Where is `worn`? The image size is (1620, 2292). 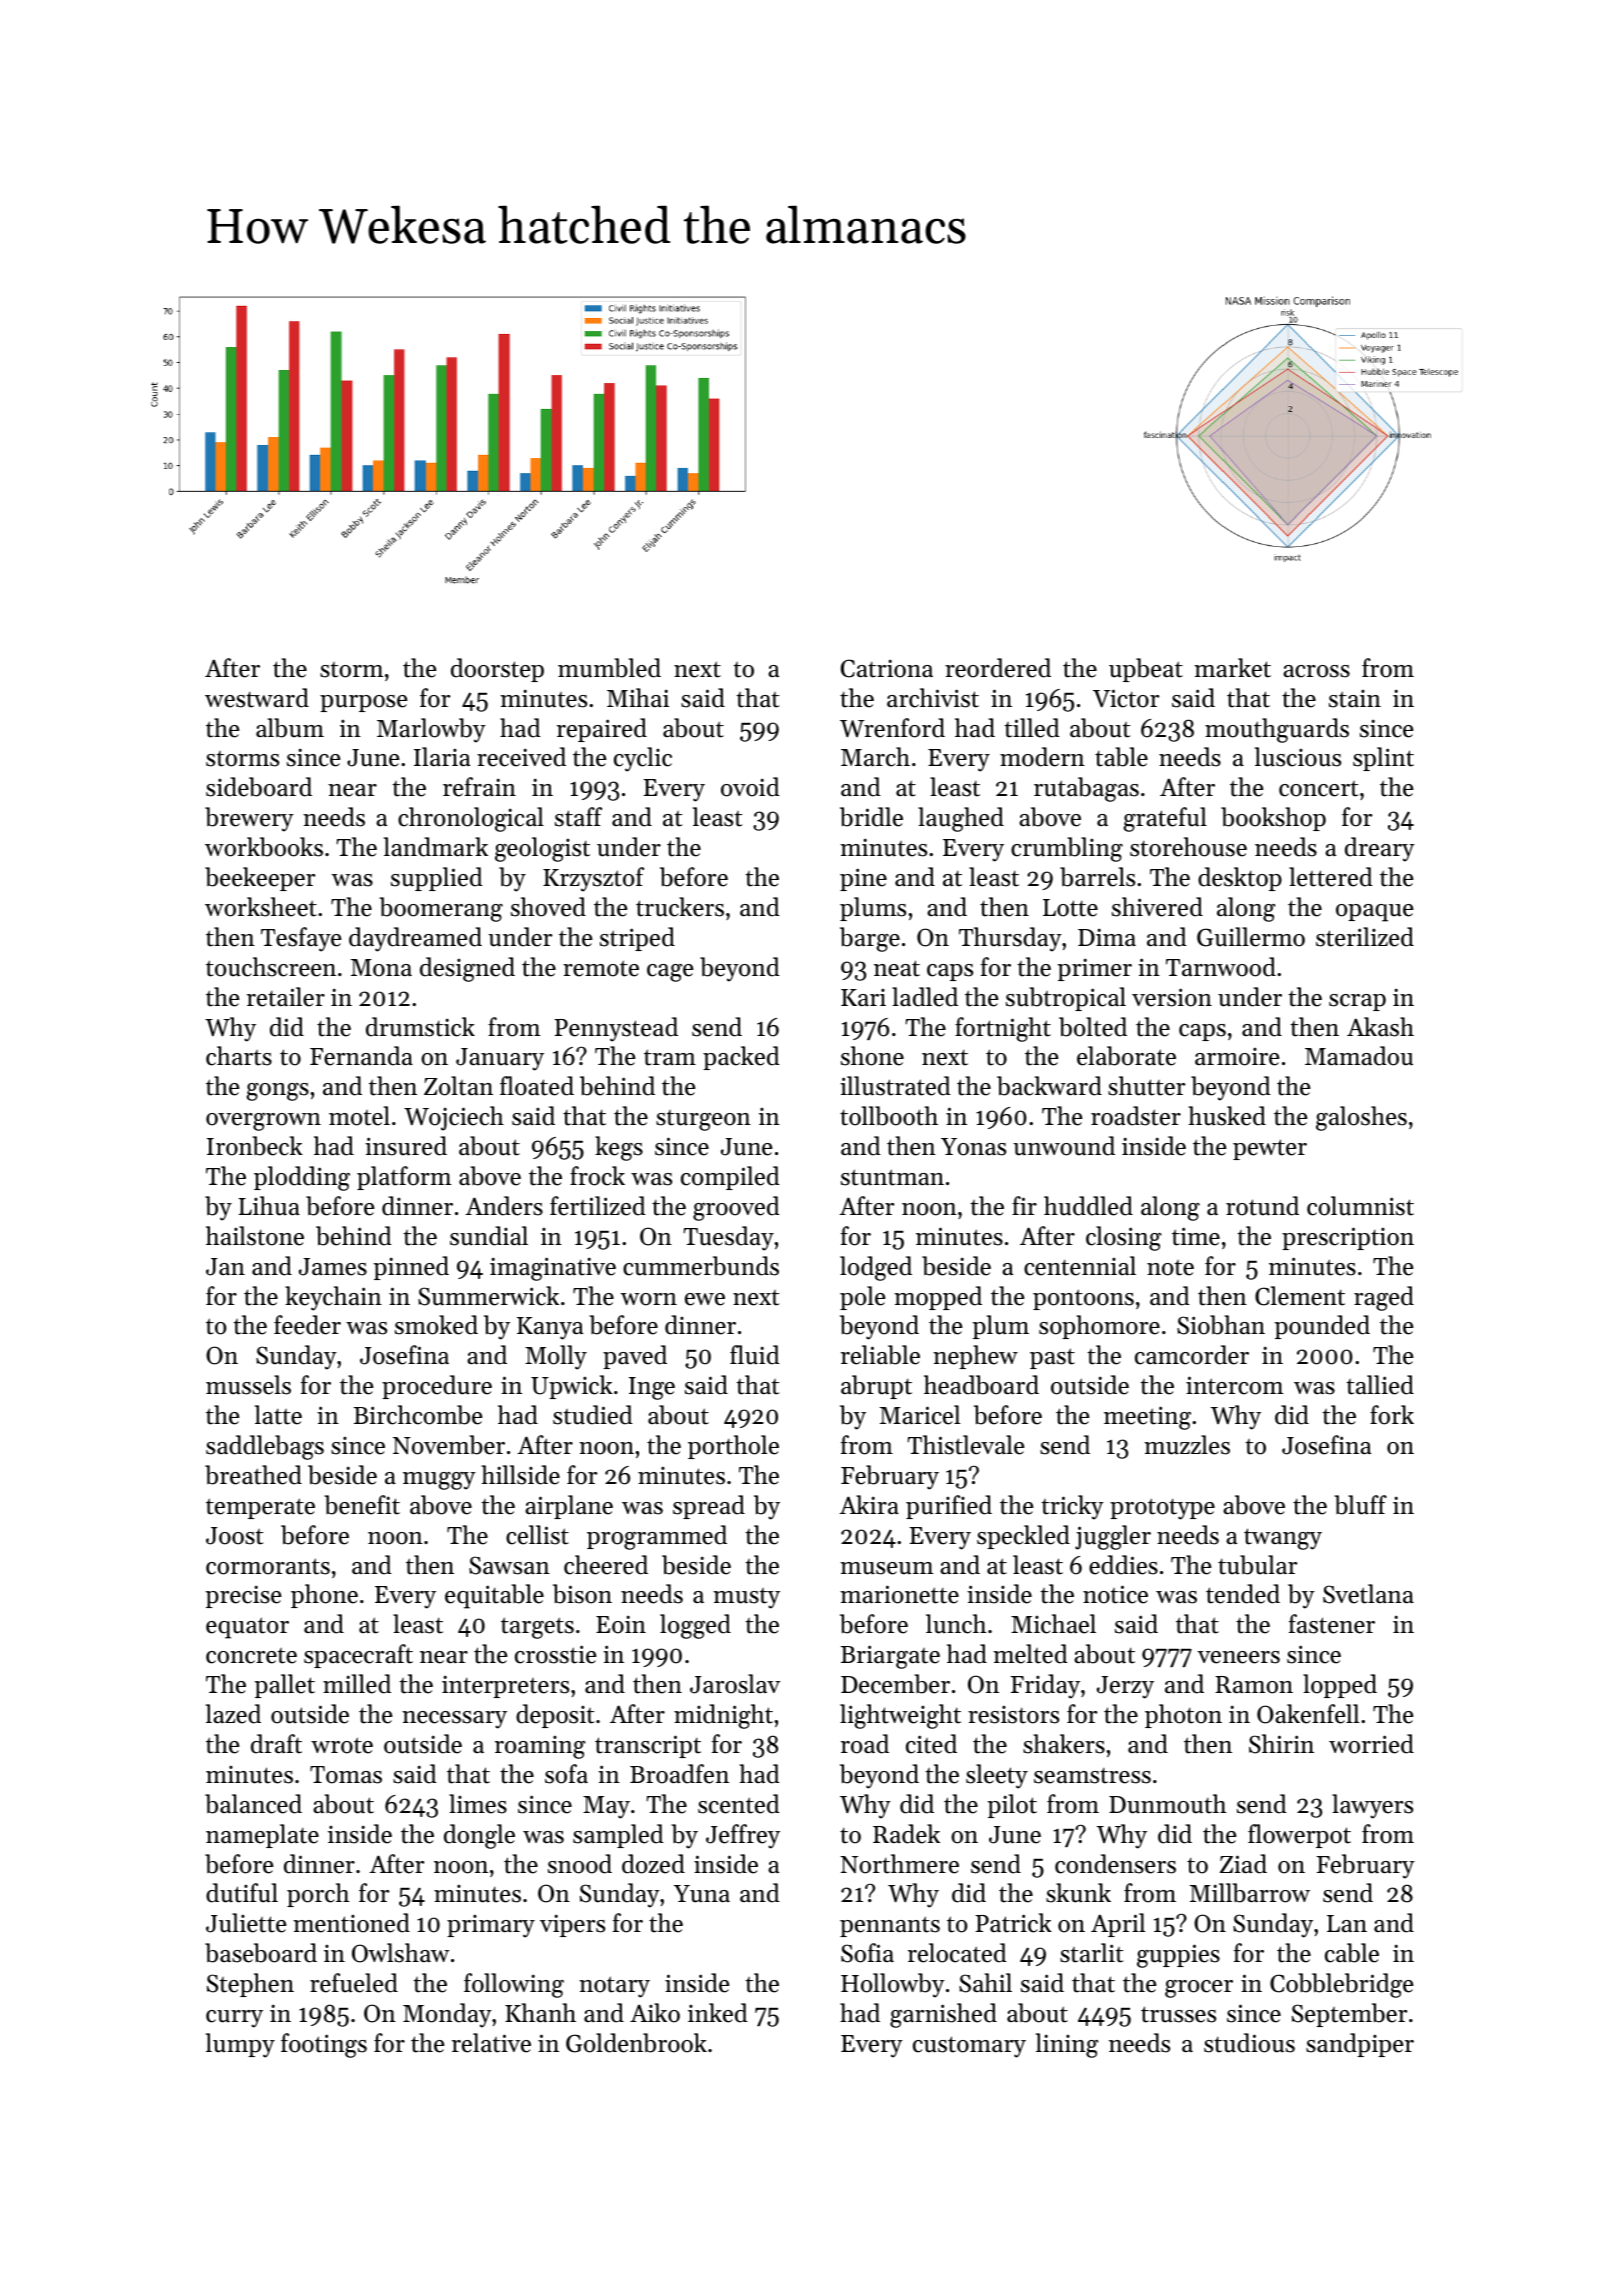 worn is located at coordinates (649, 1299).
